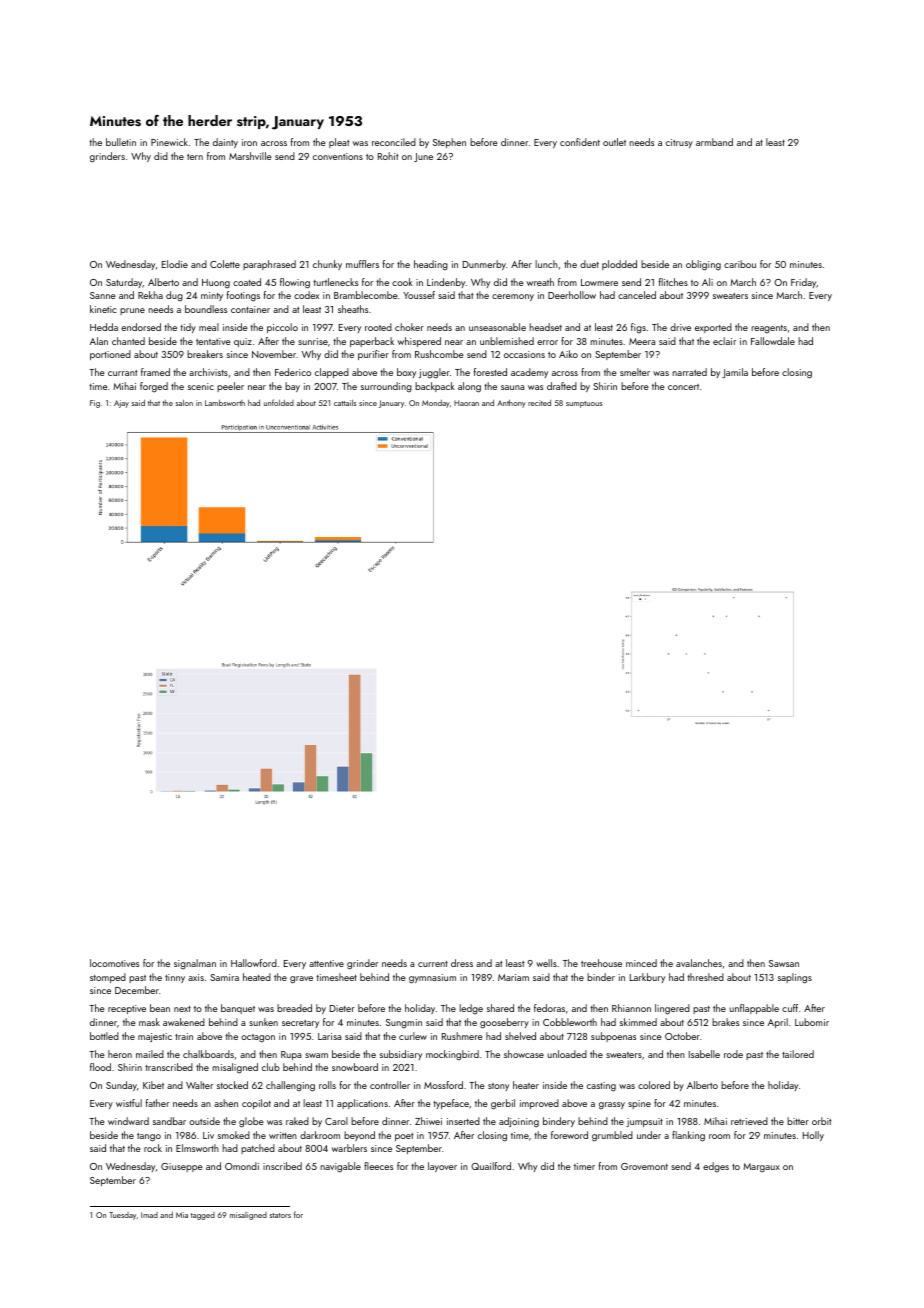  What do you see at coordinates (784, 963) in the screenshot?
I see `Sawsan` at bounding box center [784, 963].
